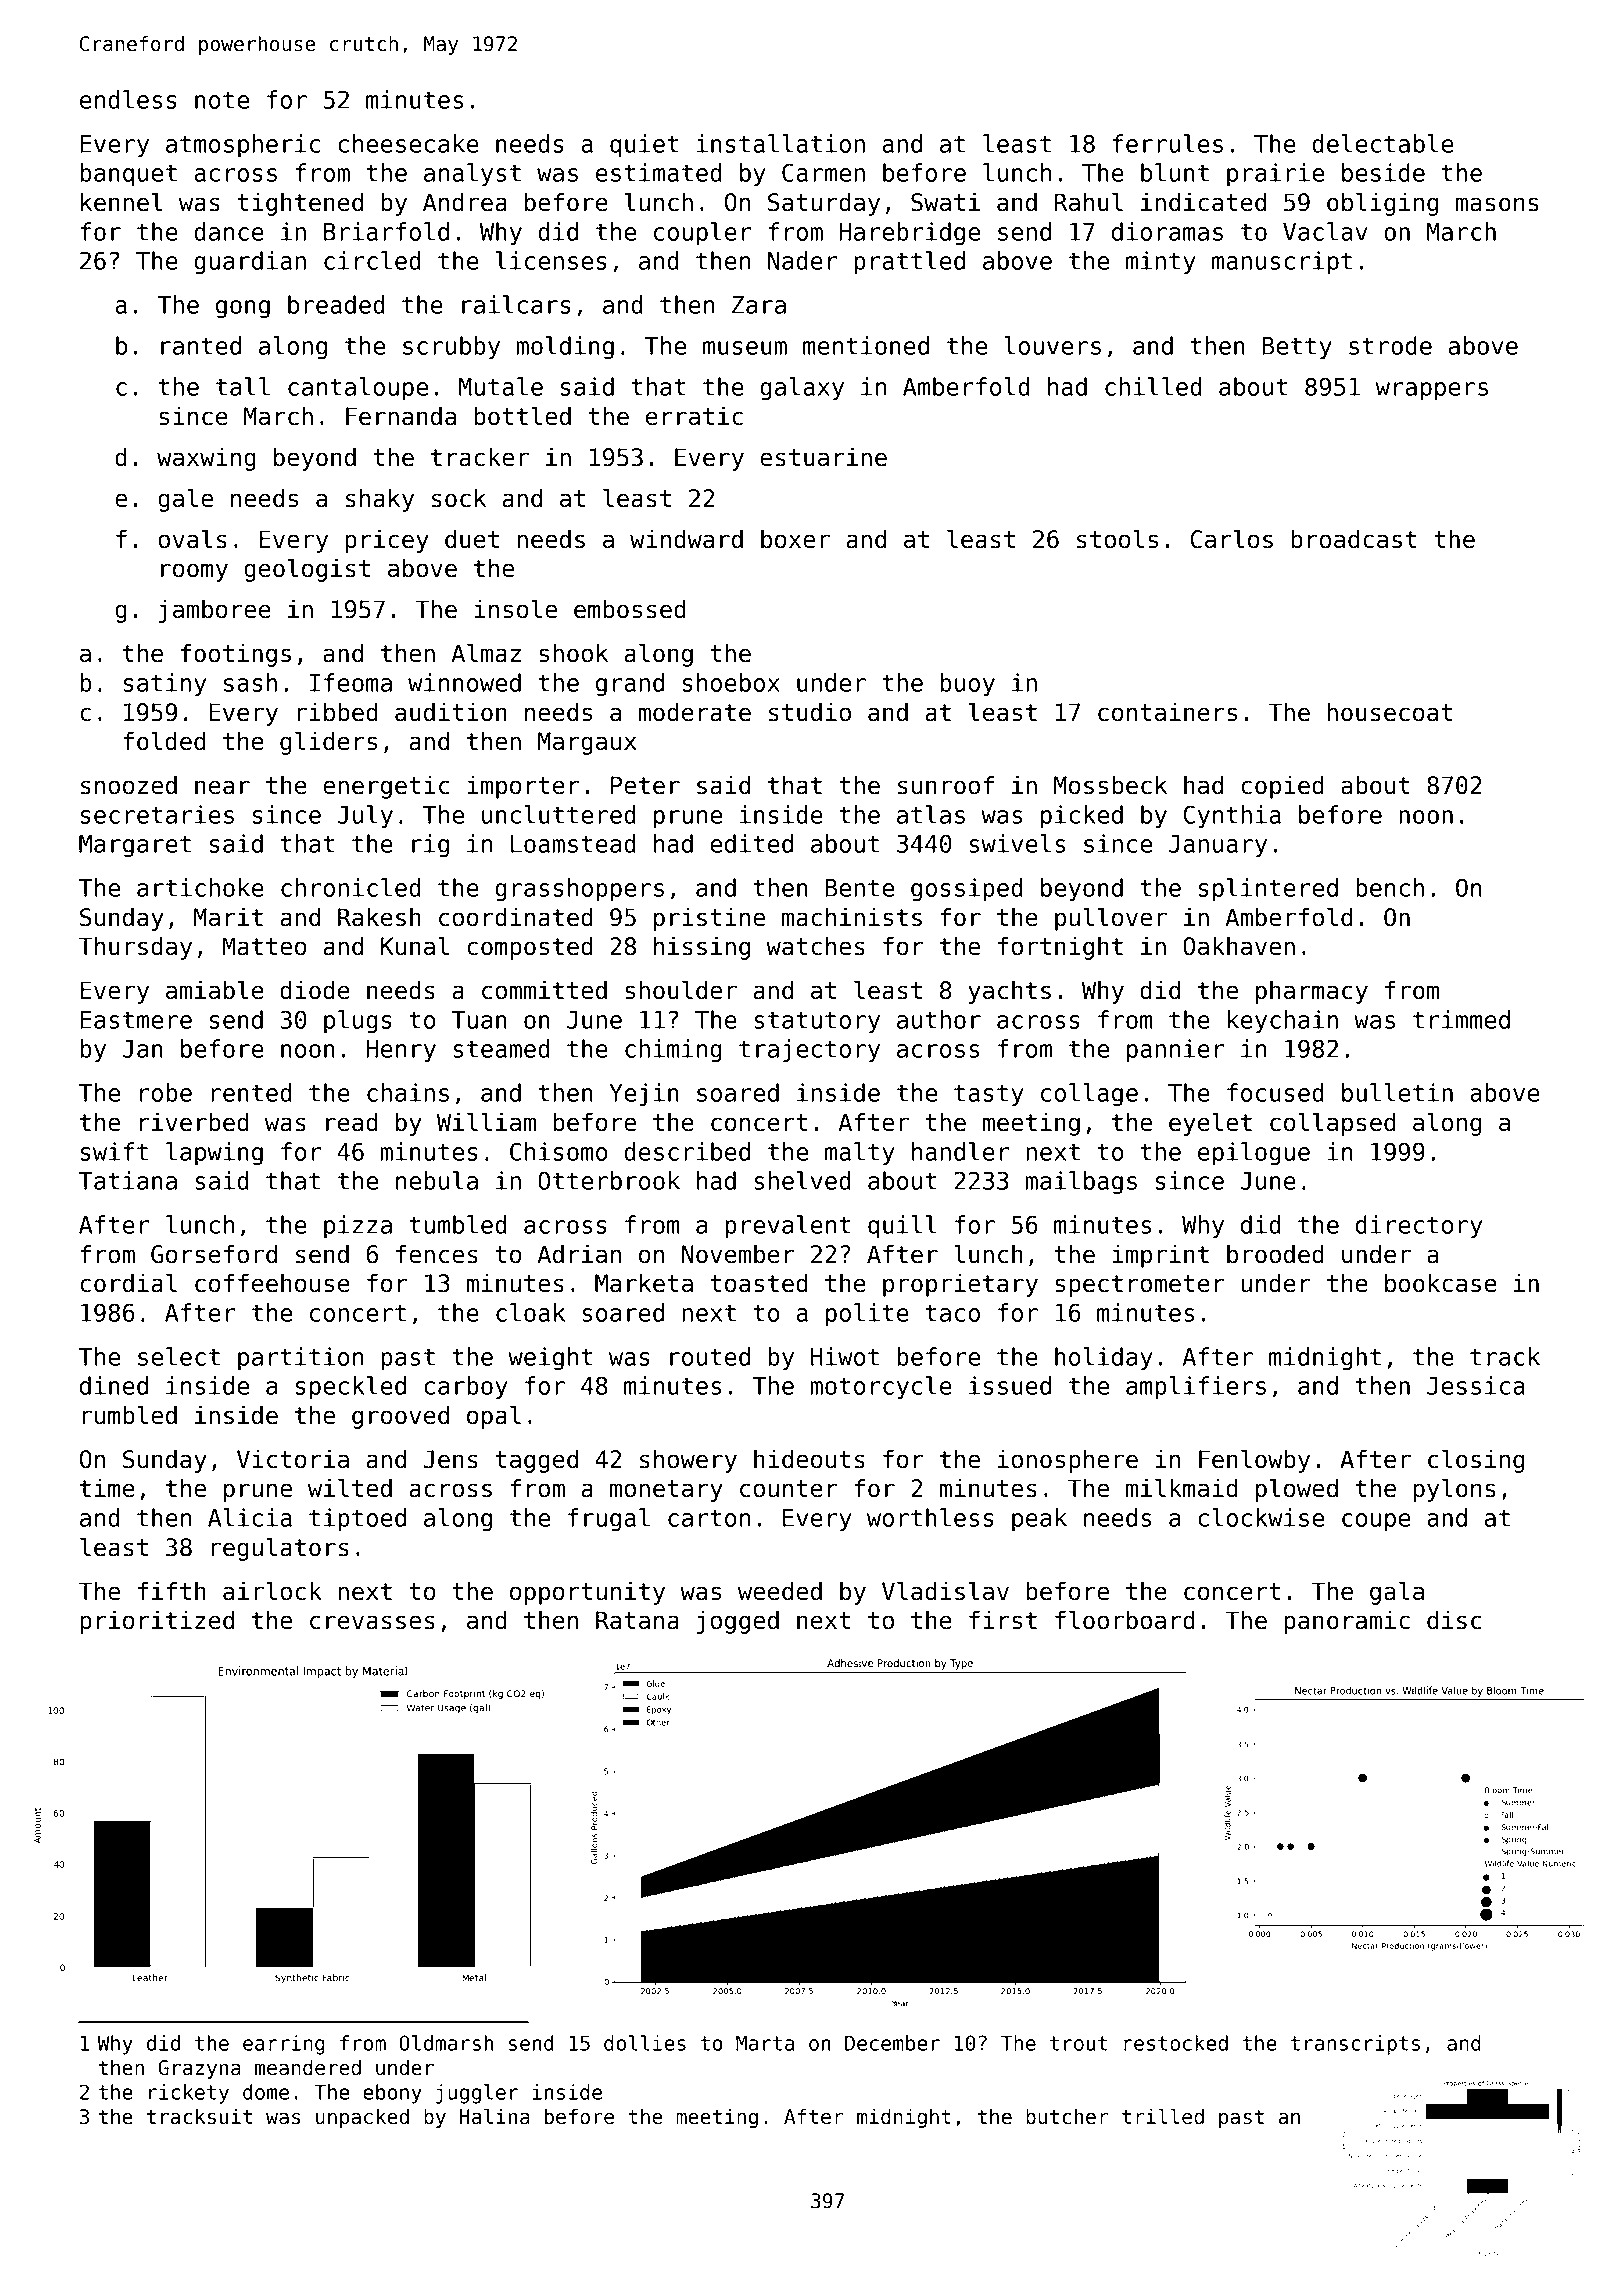  I want to click on delectable, so click(1383, 143).
